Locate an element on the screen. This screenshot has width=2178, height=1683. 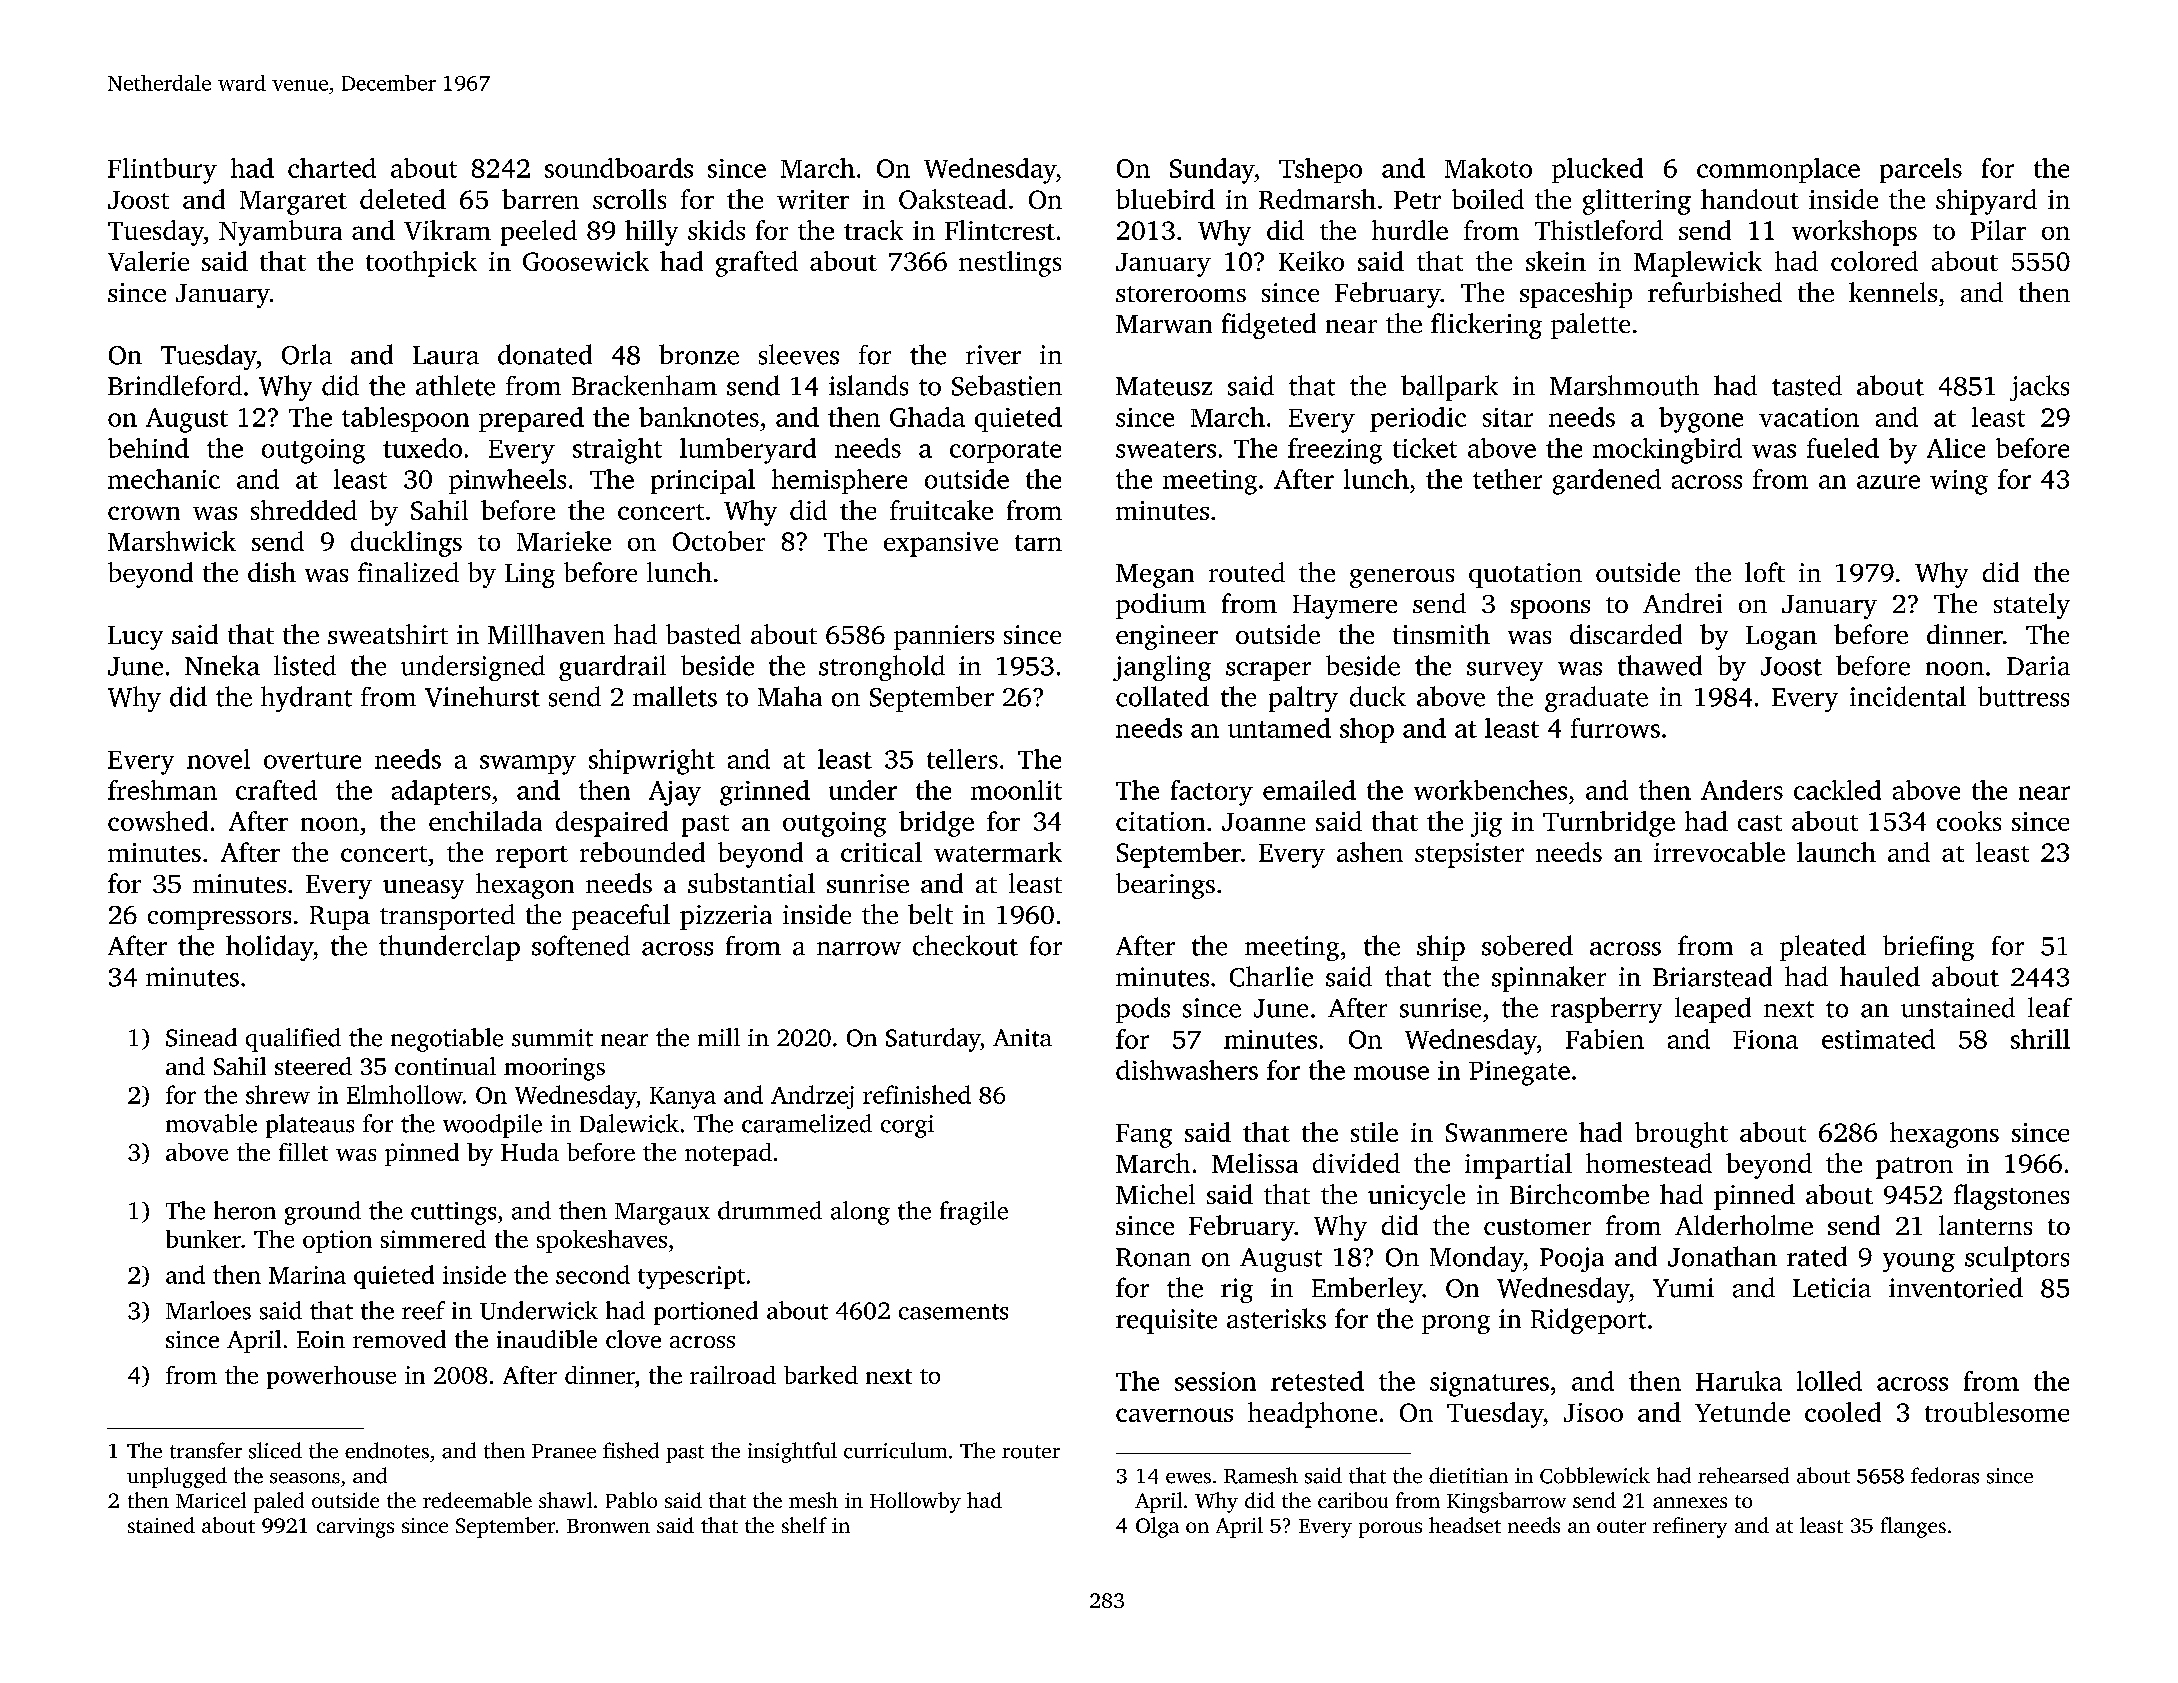
Orla is located at coordinates (307, 354).
